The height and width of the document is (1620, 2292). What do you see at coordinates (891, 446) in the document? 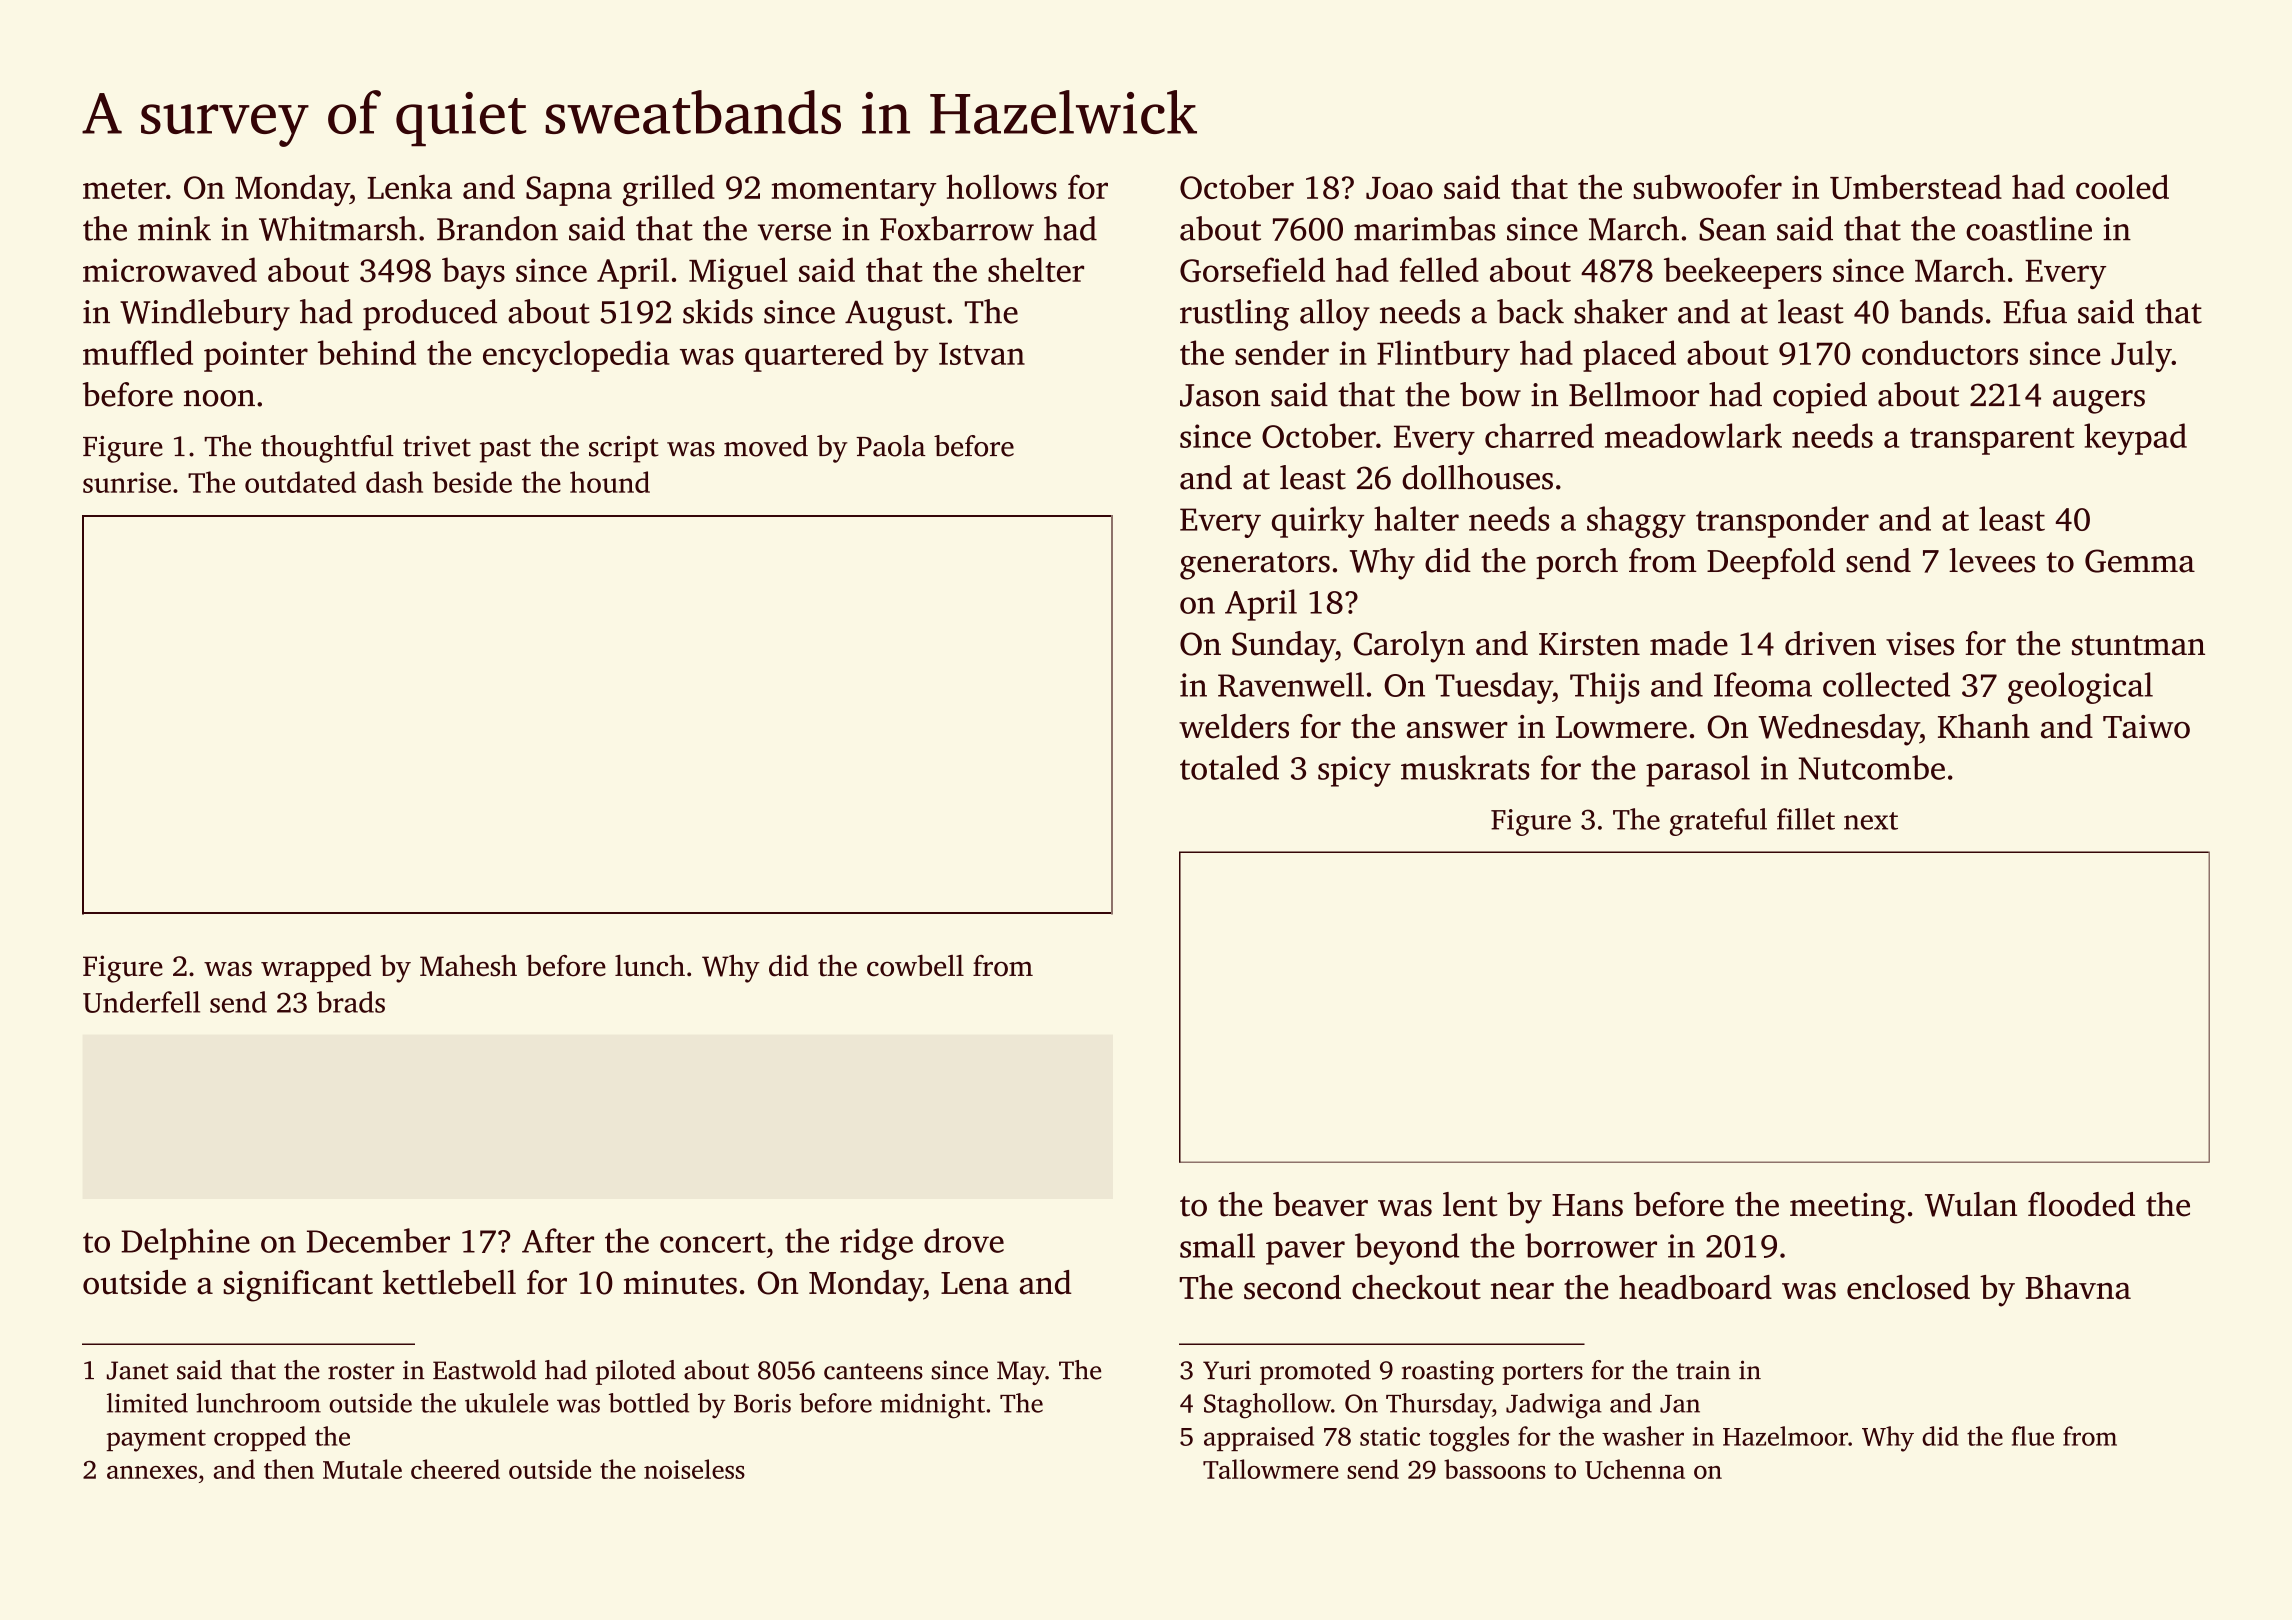
I see `Paola` at bounding box center [891, 446].
